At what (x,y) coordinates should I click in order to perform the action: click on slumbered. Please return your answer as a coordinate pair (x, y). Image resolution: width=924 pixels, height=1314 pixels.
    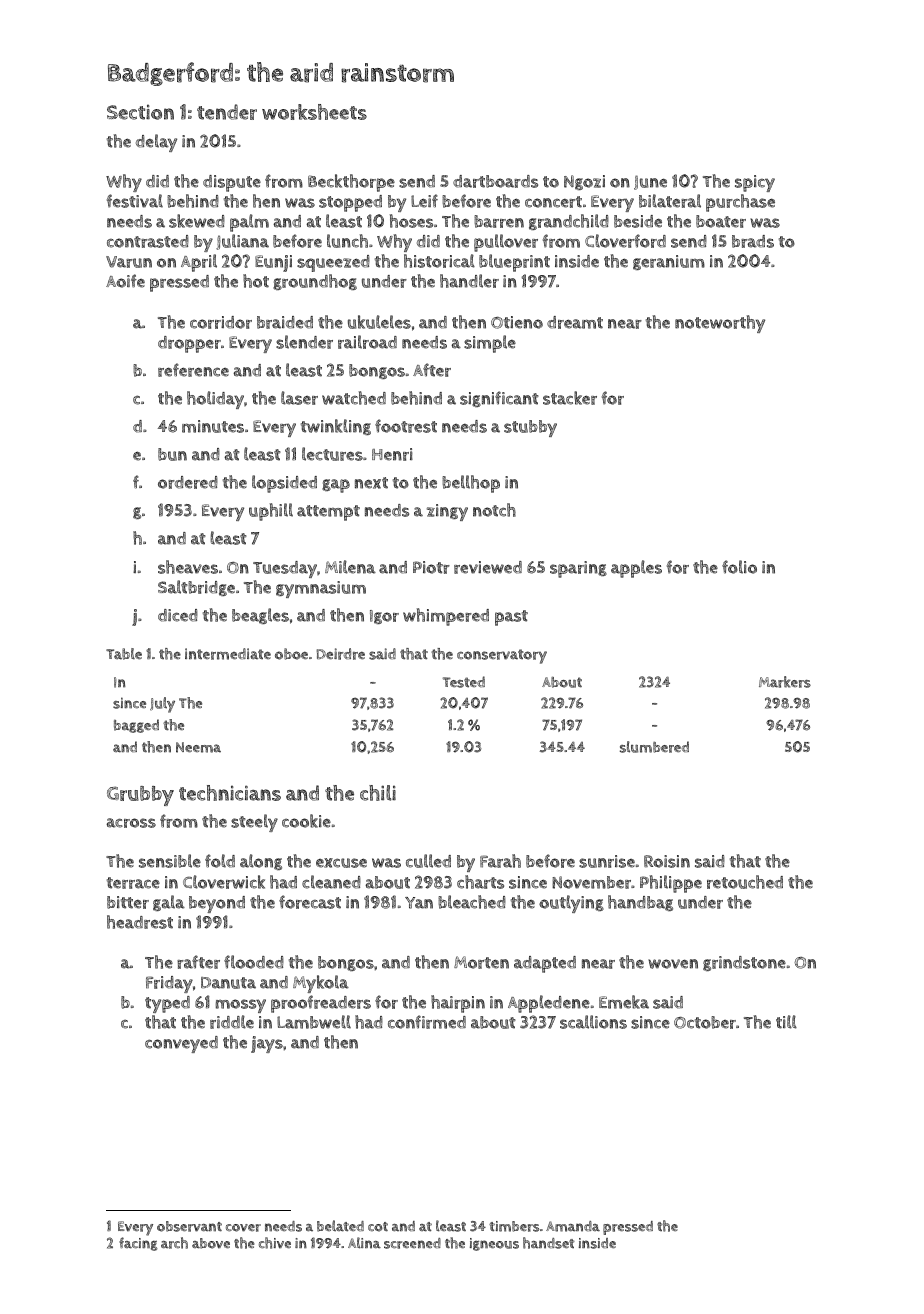
    Looking at the image, I should click on (654, 747).
